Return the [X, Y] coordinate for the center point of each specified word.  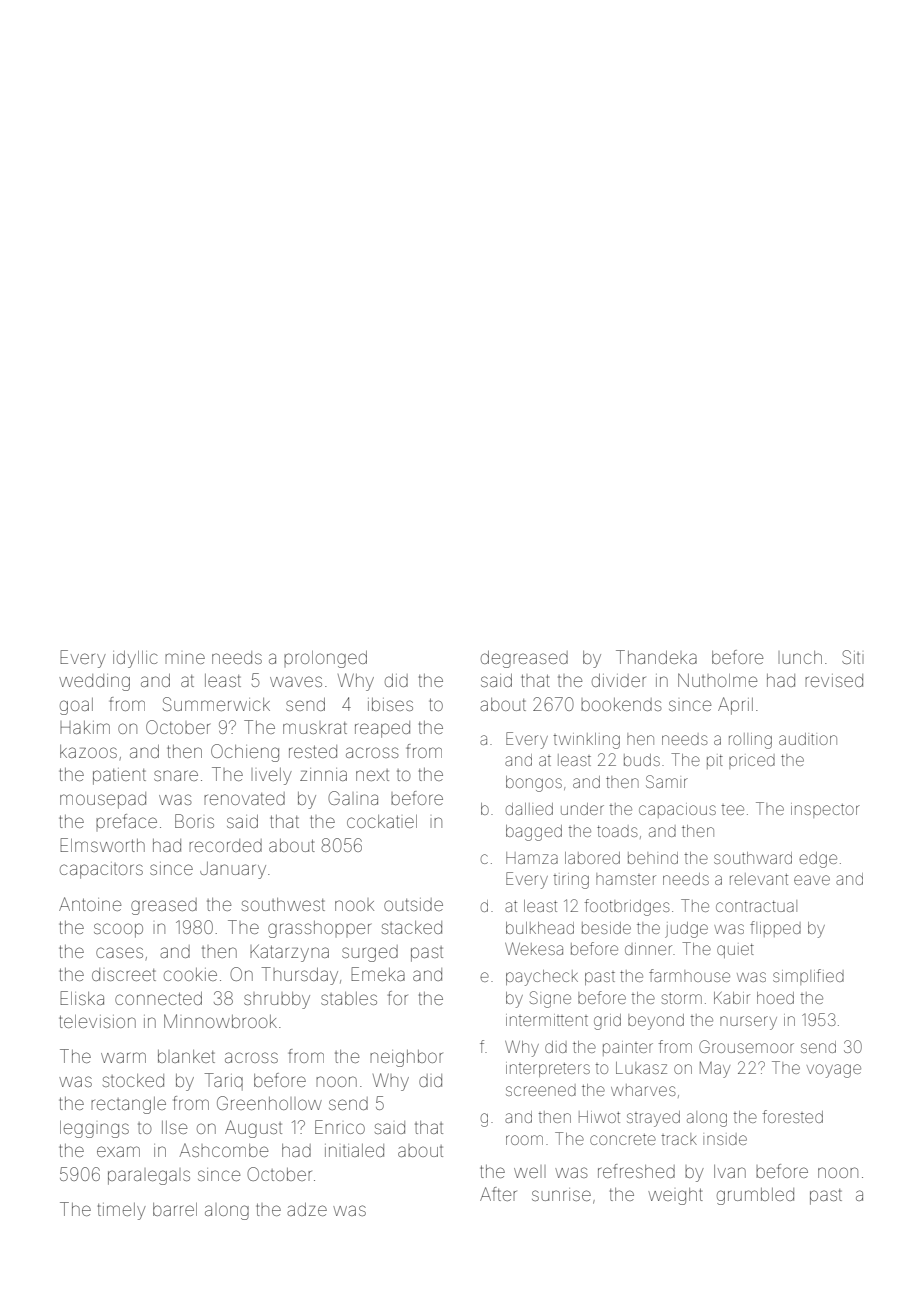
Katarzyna [289, 953]
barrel [175, 1209]
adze [307, 1209]
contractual [756, 906]
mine [185, 658]
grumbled [755, 1196]
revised [834, 680]
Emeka [378, 974]
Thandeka [656, 657]
